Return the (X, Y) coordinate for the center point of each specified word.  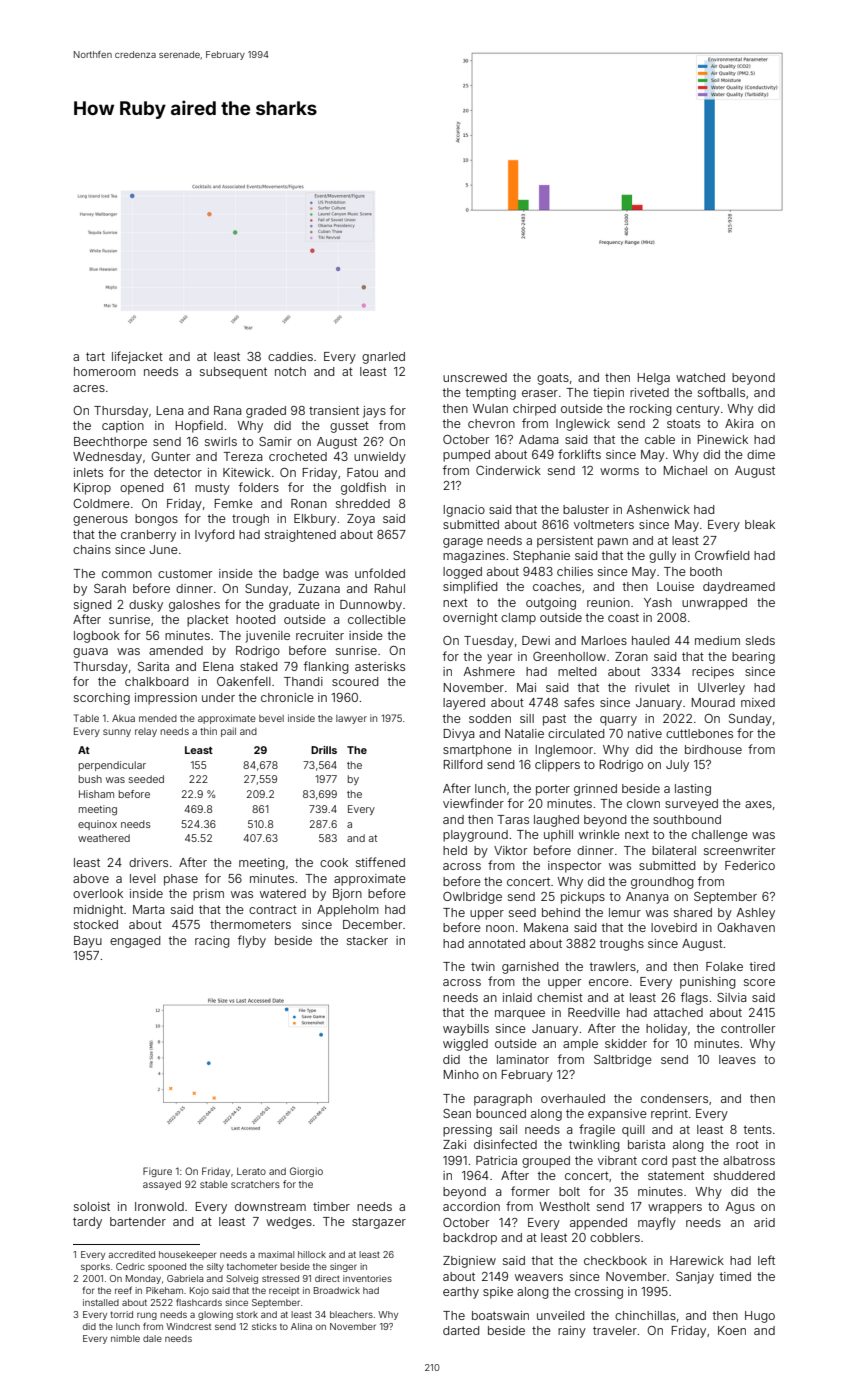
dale (152, 1338)
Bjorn (347, 895)
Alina (301, 1326)
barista (646, 1144)
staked (258, 666)
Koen (732, 1330)
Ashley (756, 914)
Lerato (251, 1171)
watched (700, 377)
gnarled (383, 358)
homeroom (105, 371)
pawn (613, 543)
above (91, 878)
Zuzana (319, 588)
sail (508, 1129)
